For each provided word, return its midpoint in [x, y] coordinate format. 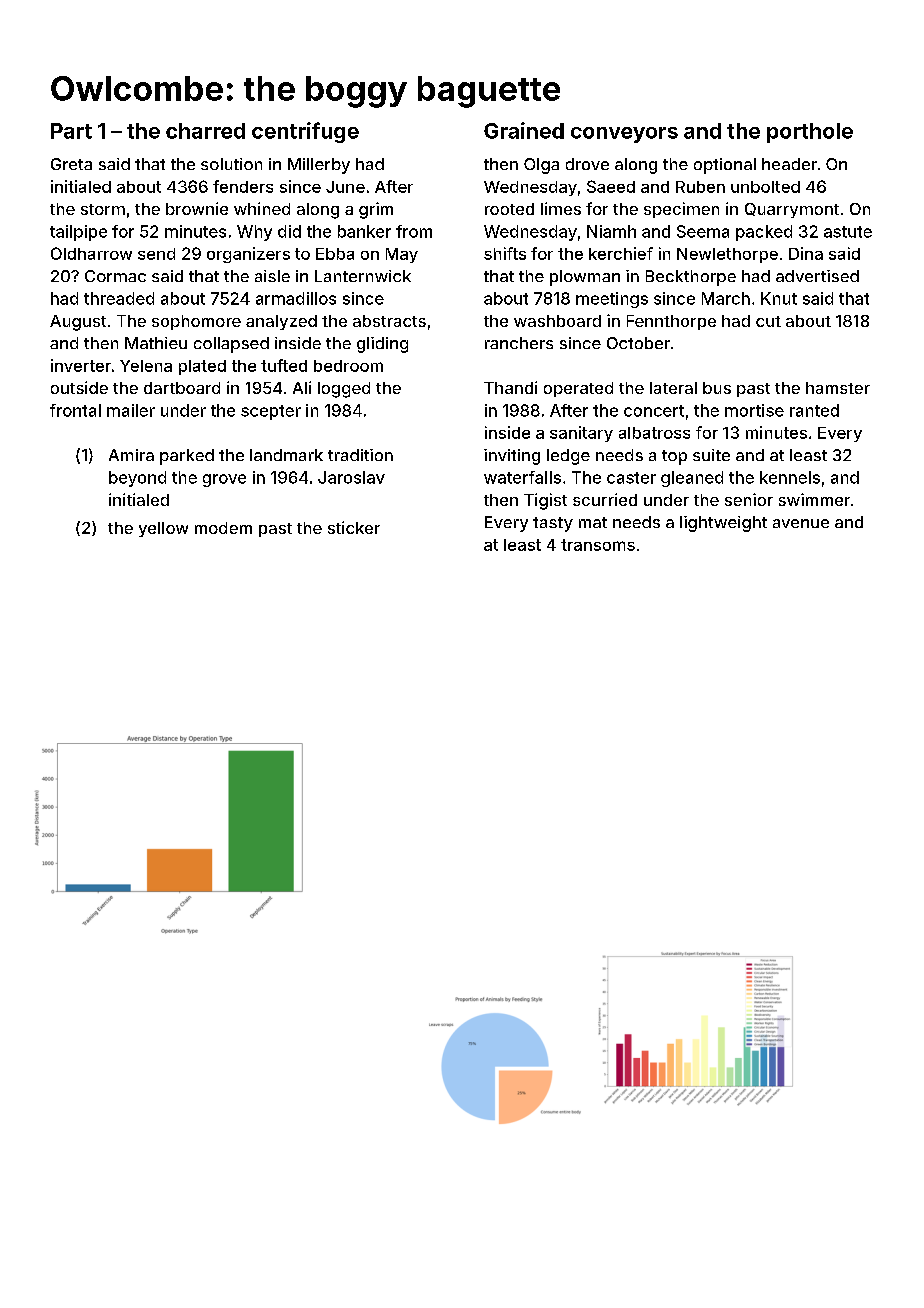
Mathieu [156, 343]
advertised [817, 276]
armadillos [296, 298]
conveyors [624, 135]
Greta [71, 164]
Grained [524, 130]
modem [223, 528]
